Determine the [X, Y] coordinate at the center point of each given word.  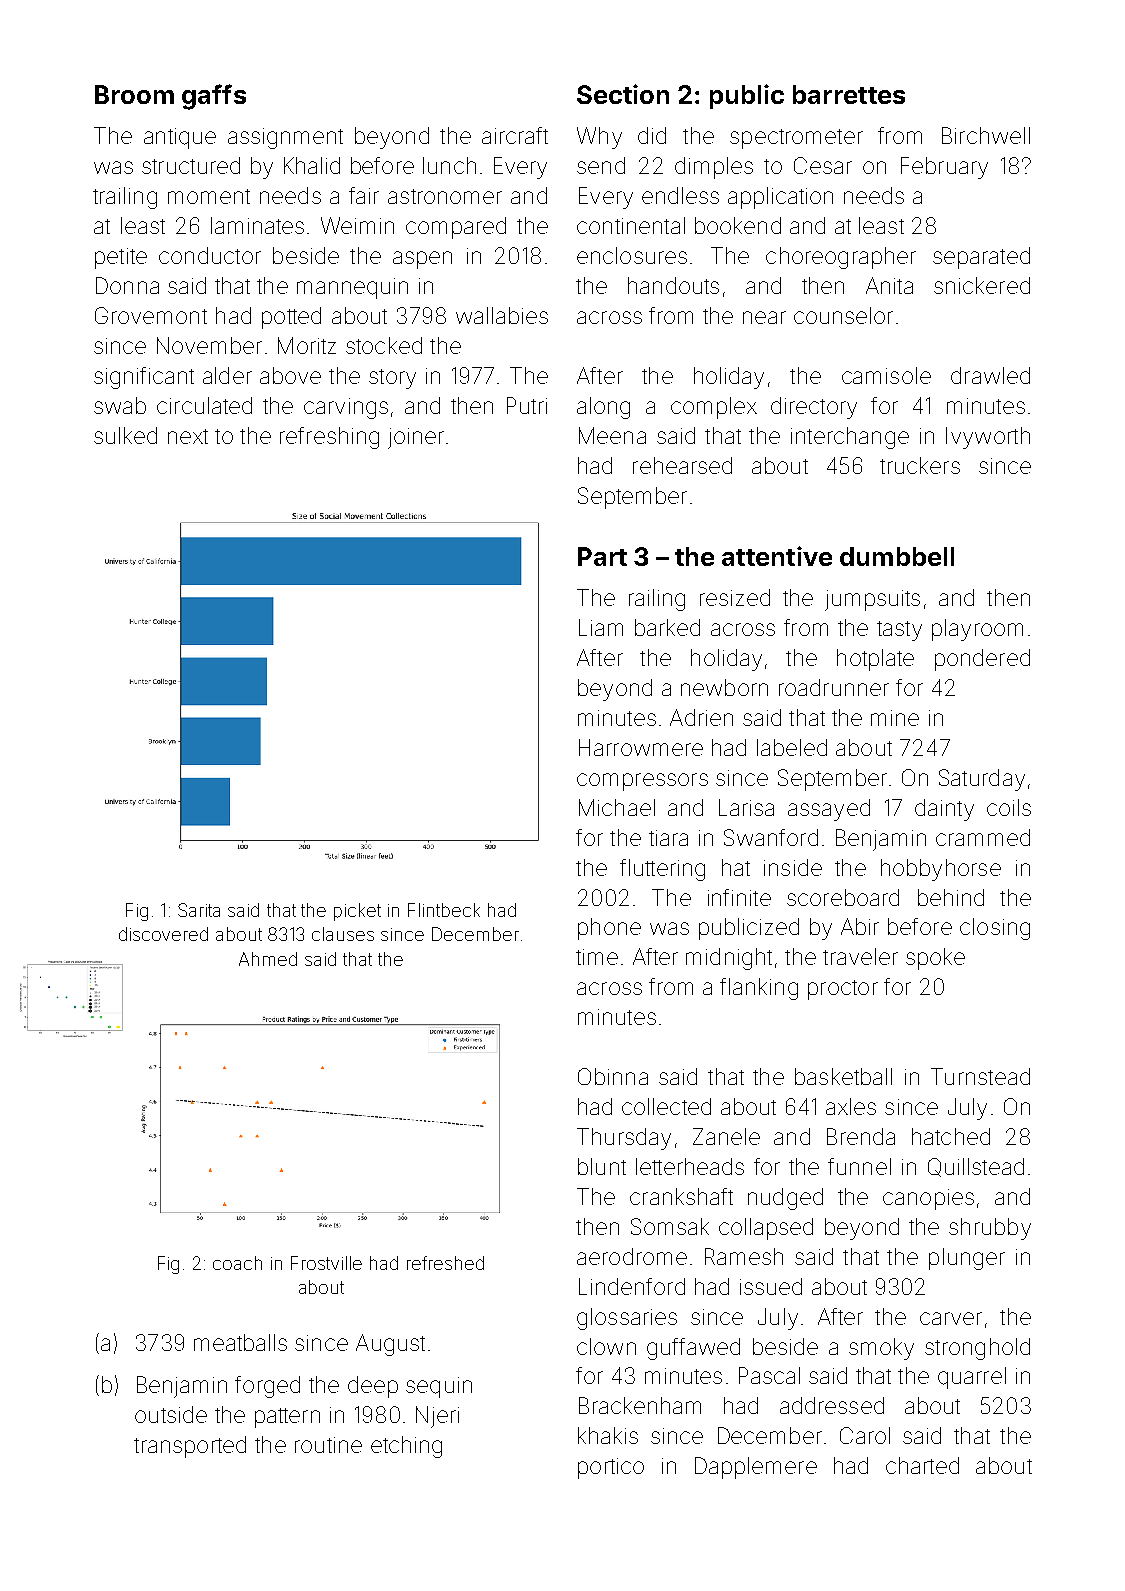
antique [180, 138]
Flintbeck [444, 910]
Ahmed [268, 959]
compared [456, 228]
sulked [125, 435]
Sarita [199, 910]
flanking [759, 989]
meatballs [240, 1342]
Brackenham [640, 1405]
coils [1009, 807]
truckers [920, 465]
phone [609, 929]
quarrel [972, 1378]
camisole [886, 375]
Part [602, 556]
